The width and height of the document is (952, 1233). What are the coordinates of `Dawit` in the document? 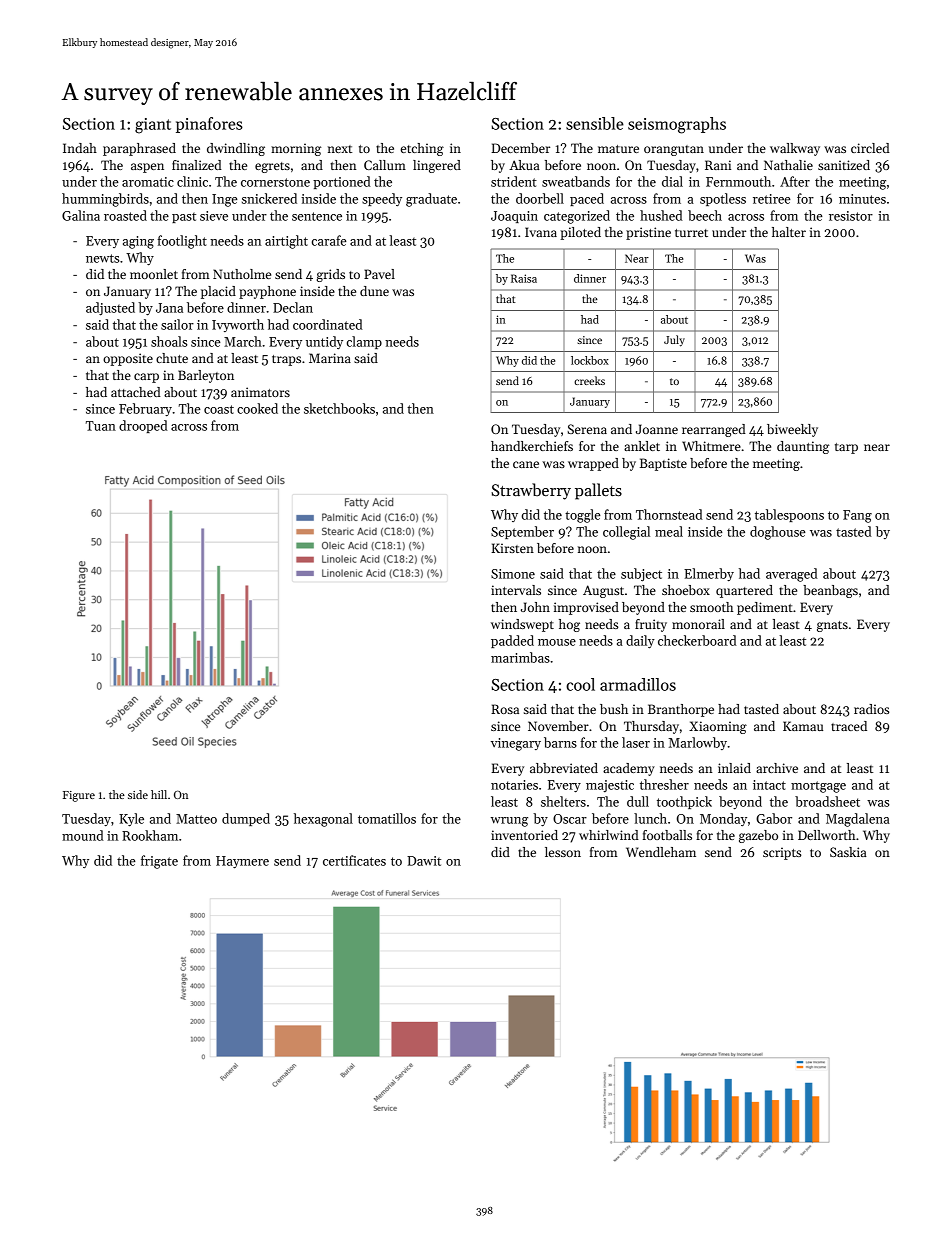 It's located at (424, 861).
